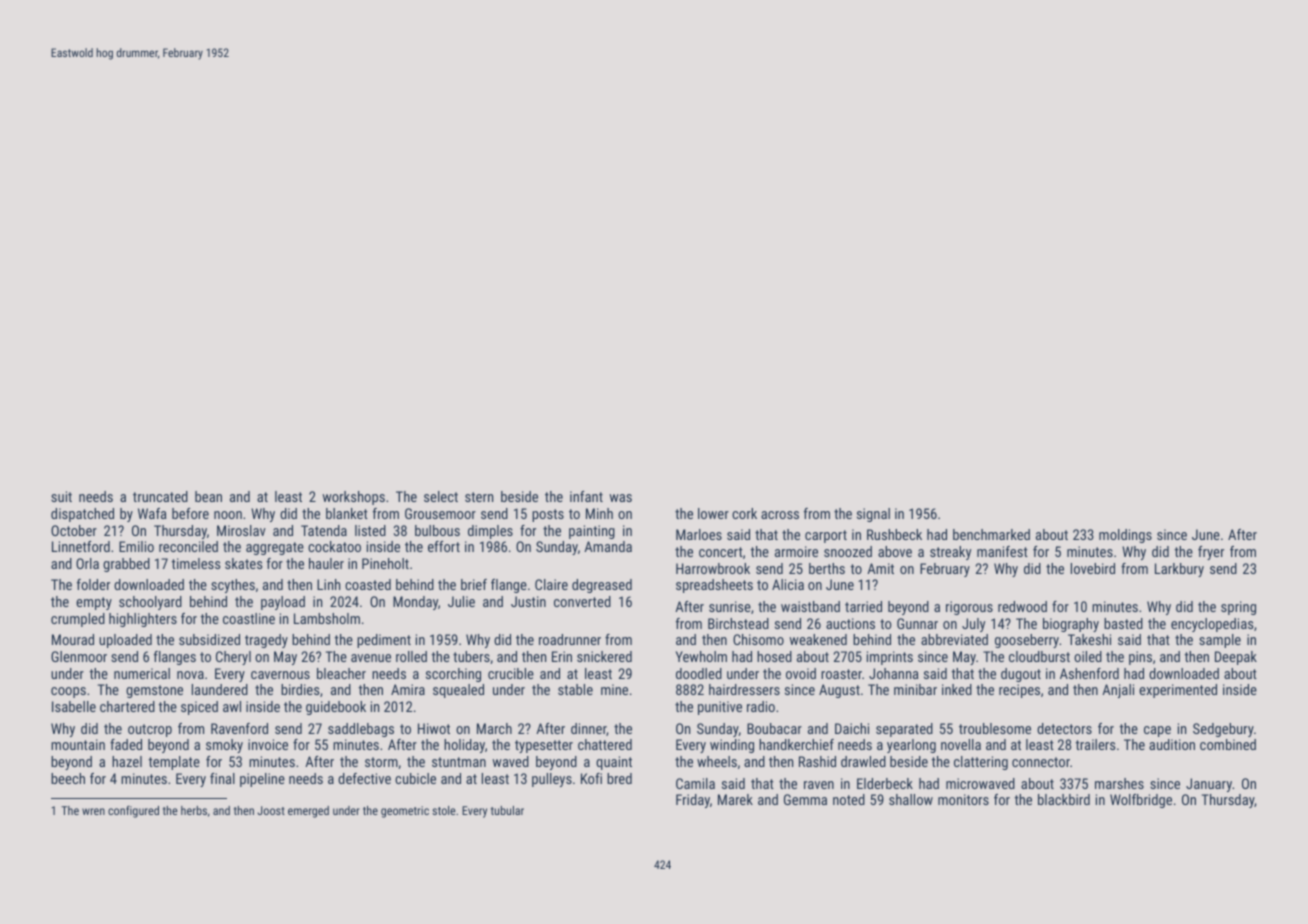 Image resolution: width=1308 pixels, height=924 pixels. I want to click on drawled, so click(863, 761).
